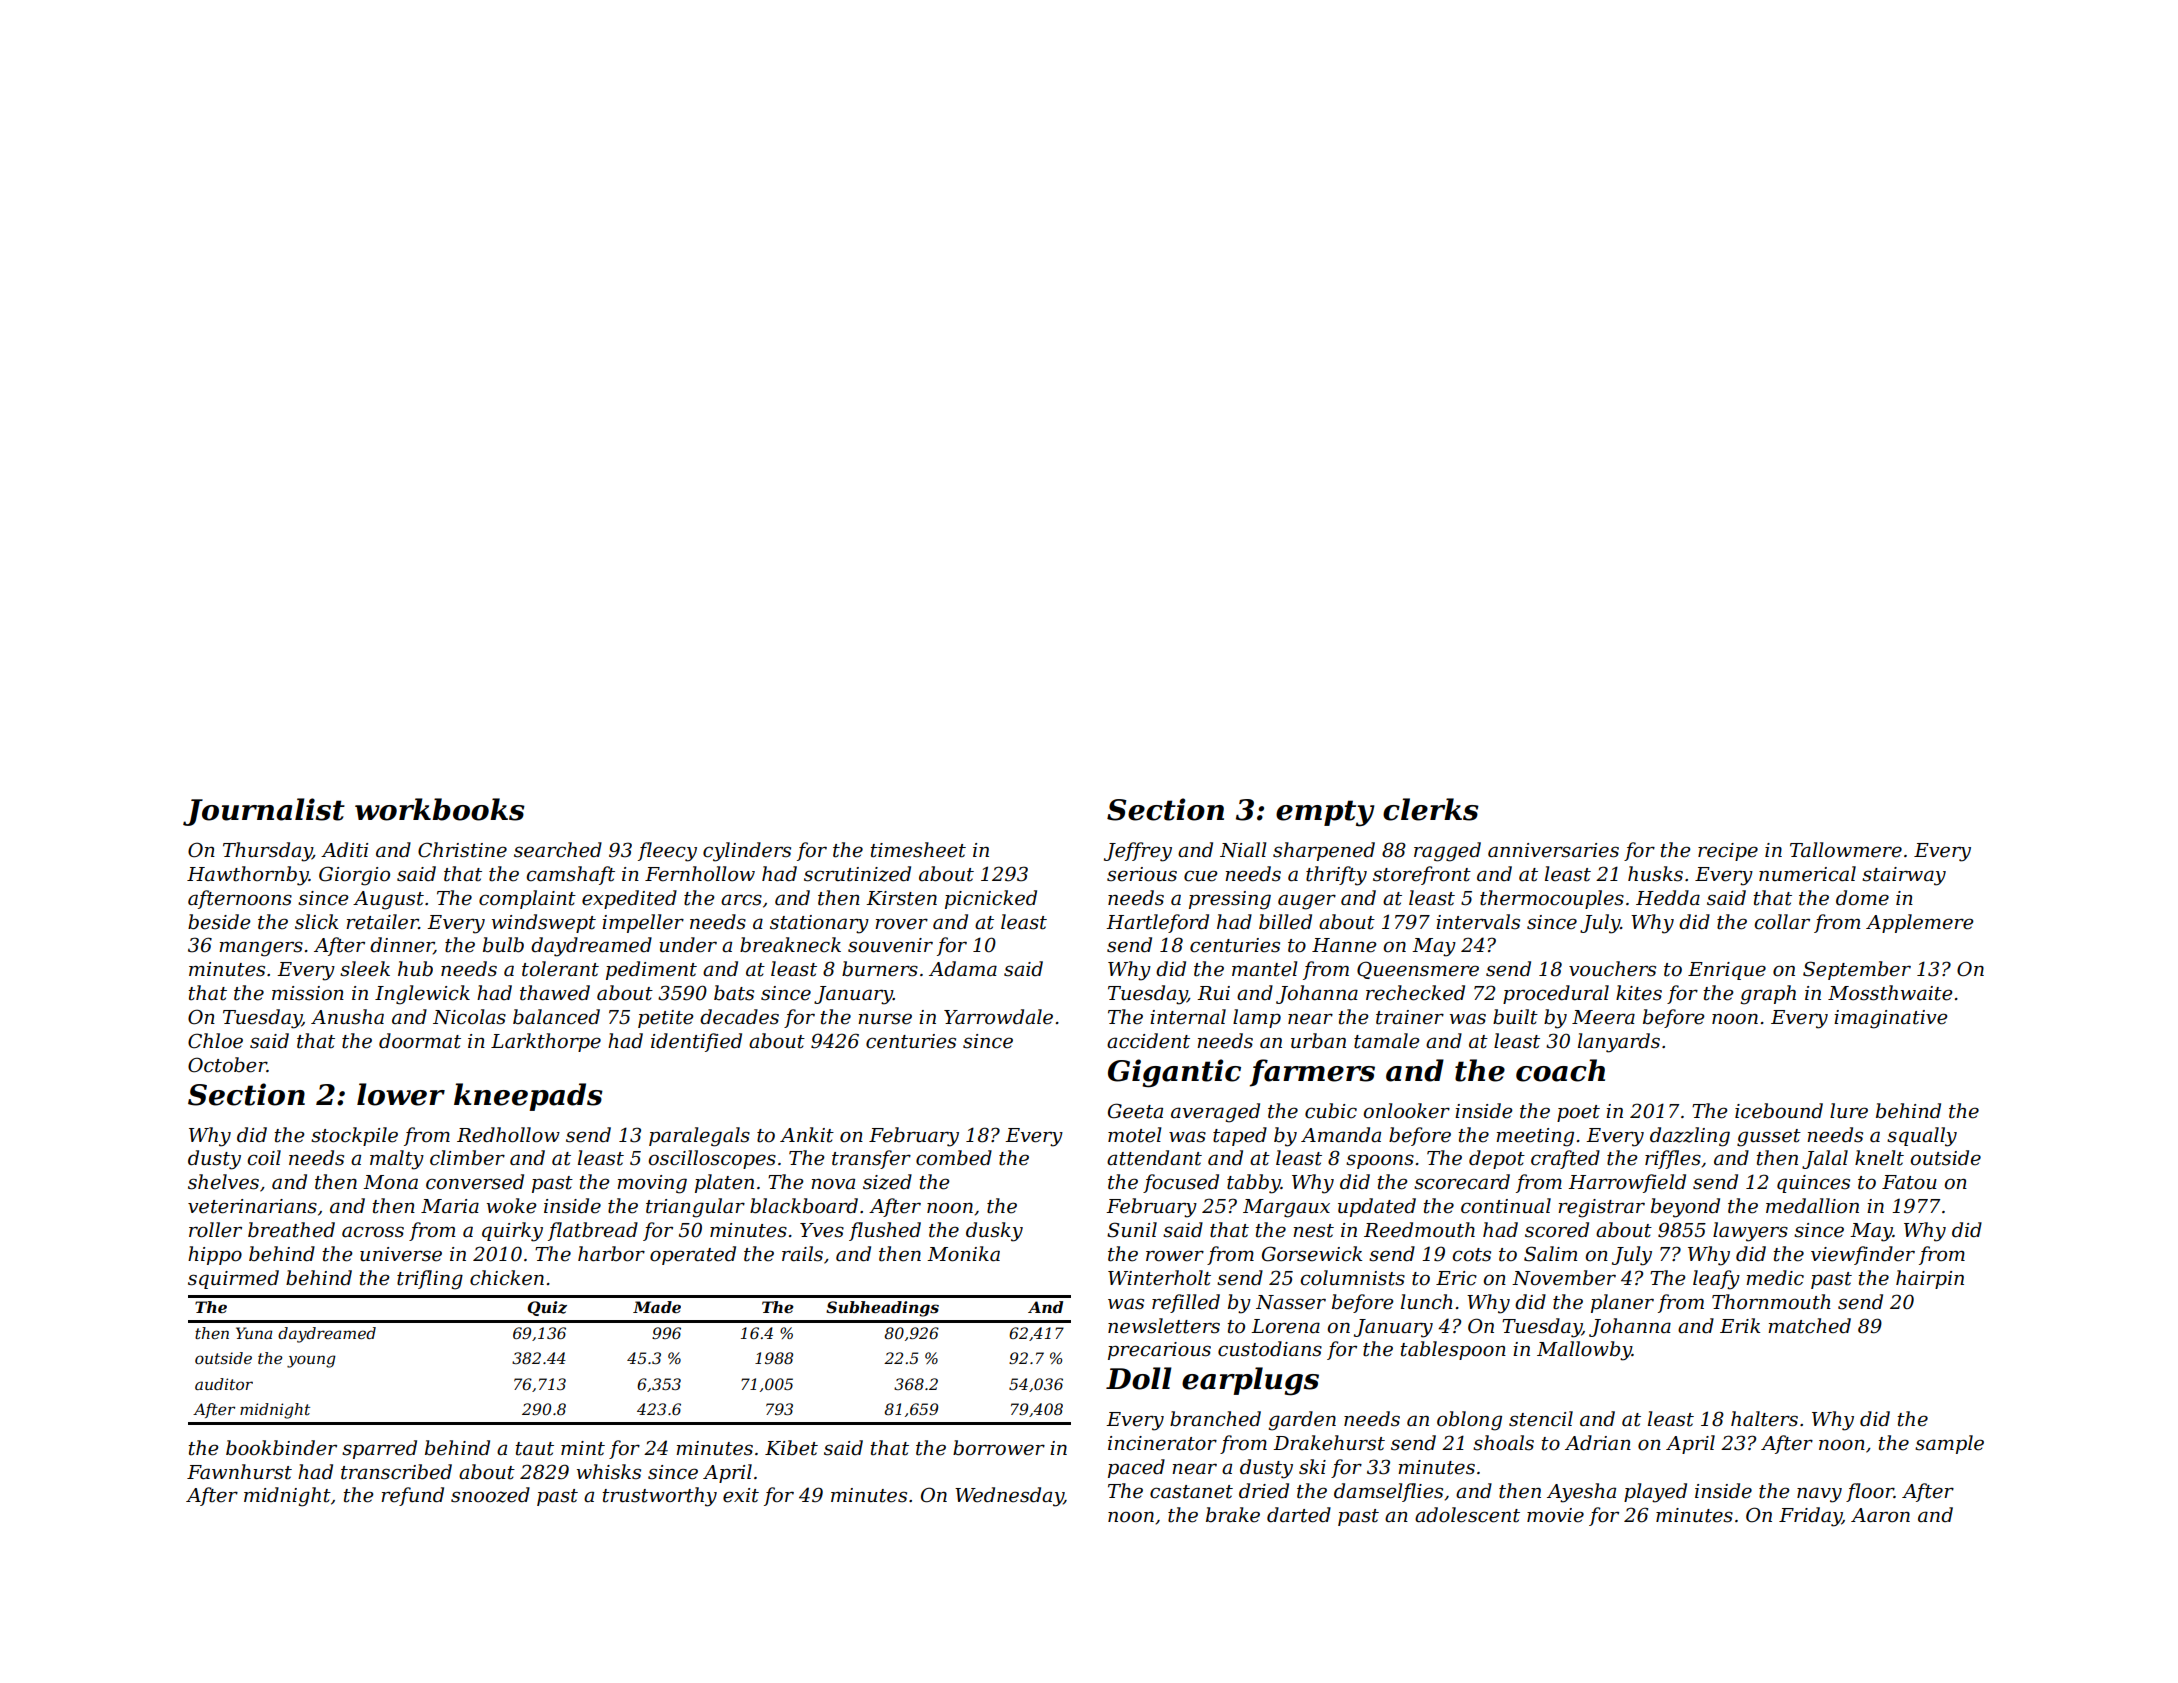 This document has width=2178, height=1683. I want to click on auditor, so click(224, 1384).
